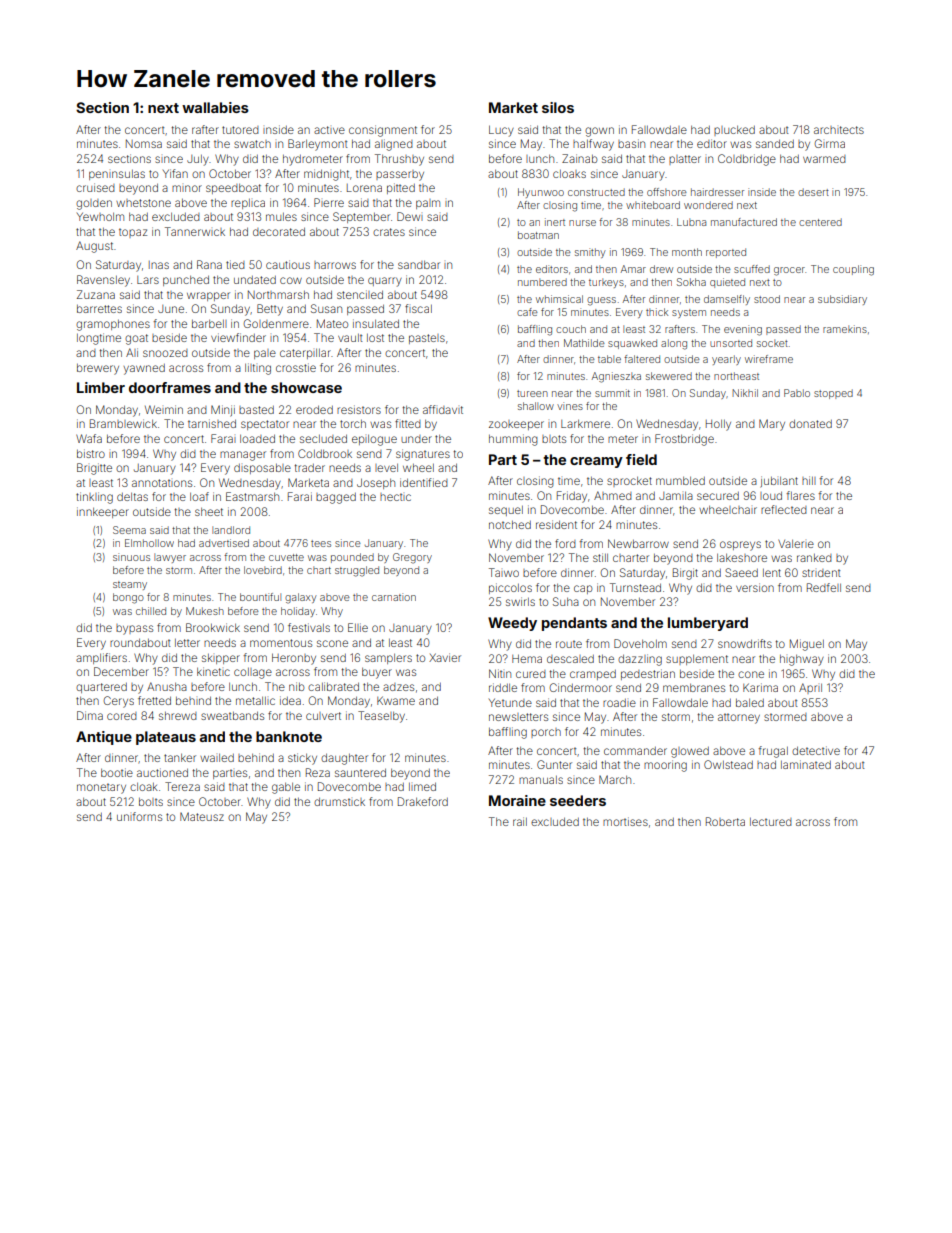  What do you see at coordinates (375, 338) in the screenshot?
I see `lost` at bounding box center [375, 338].
